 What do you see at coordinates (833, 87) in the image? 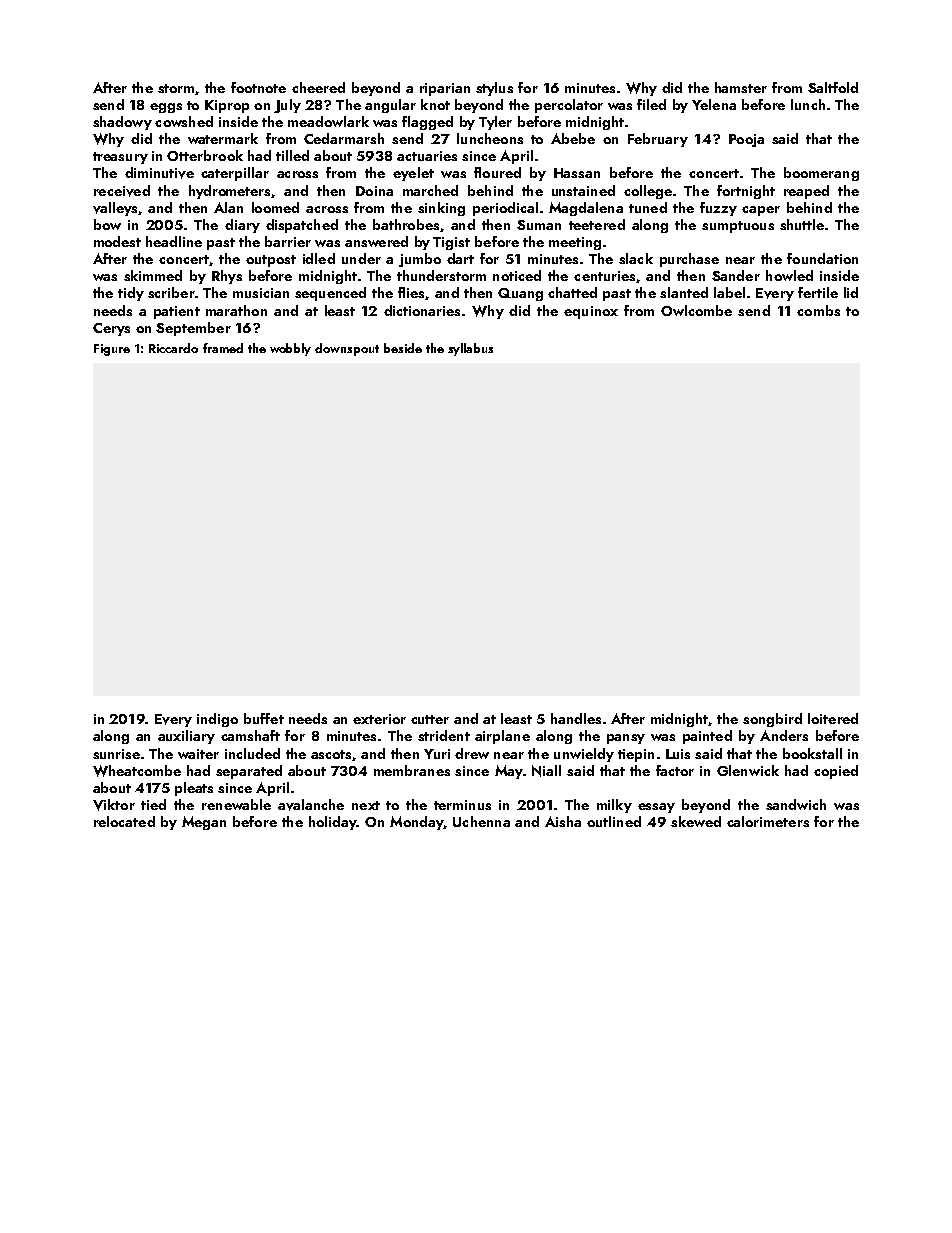
I see `Saltfold` at bounding box center [833, 87].
